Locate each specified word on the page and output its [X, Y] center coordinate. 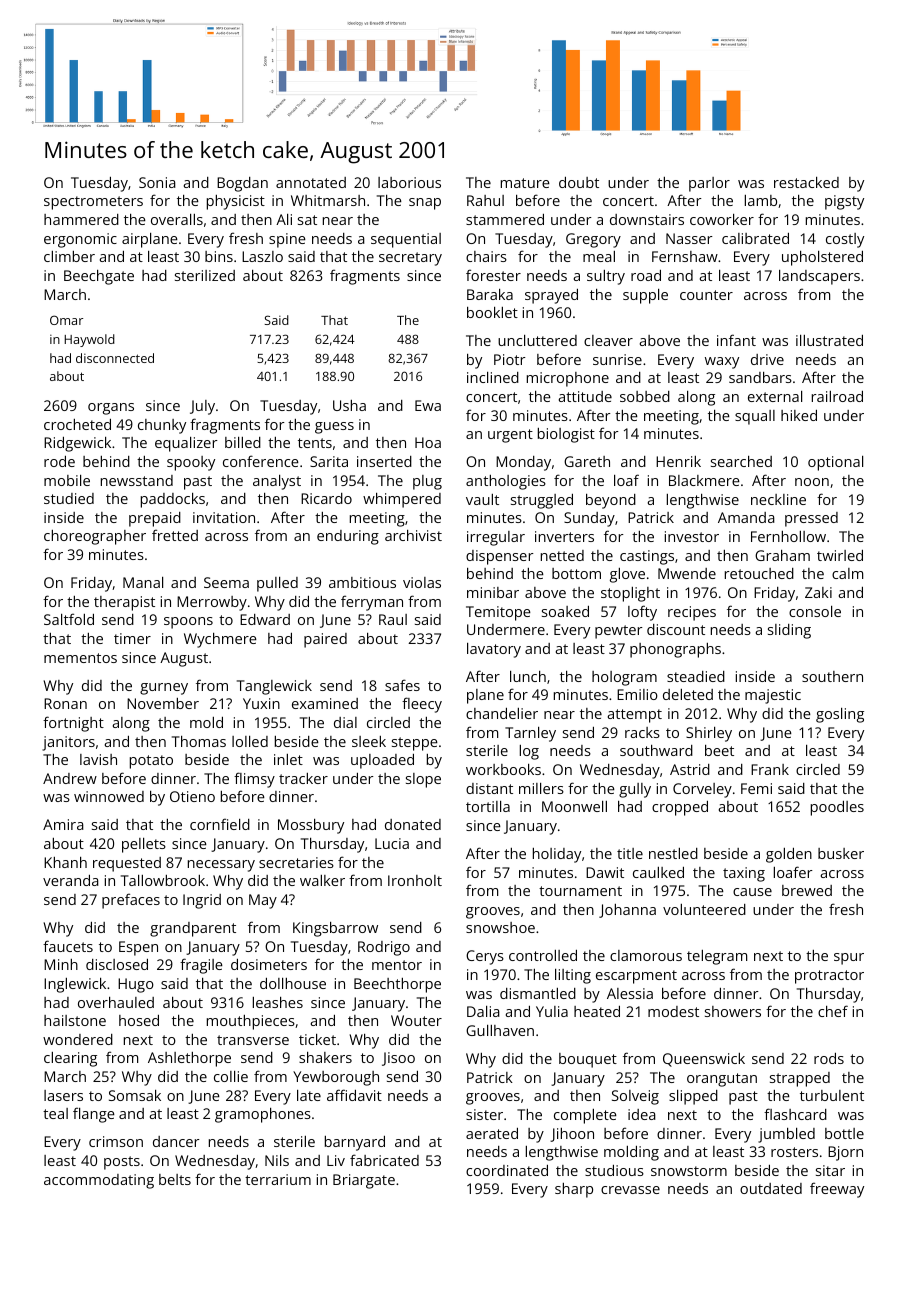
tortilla [488, 806]
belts [175, 1179]
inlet [288, 759]
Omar [66, 320]
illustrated [829, 340]
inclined [493, 377]
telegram [717, 957]
